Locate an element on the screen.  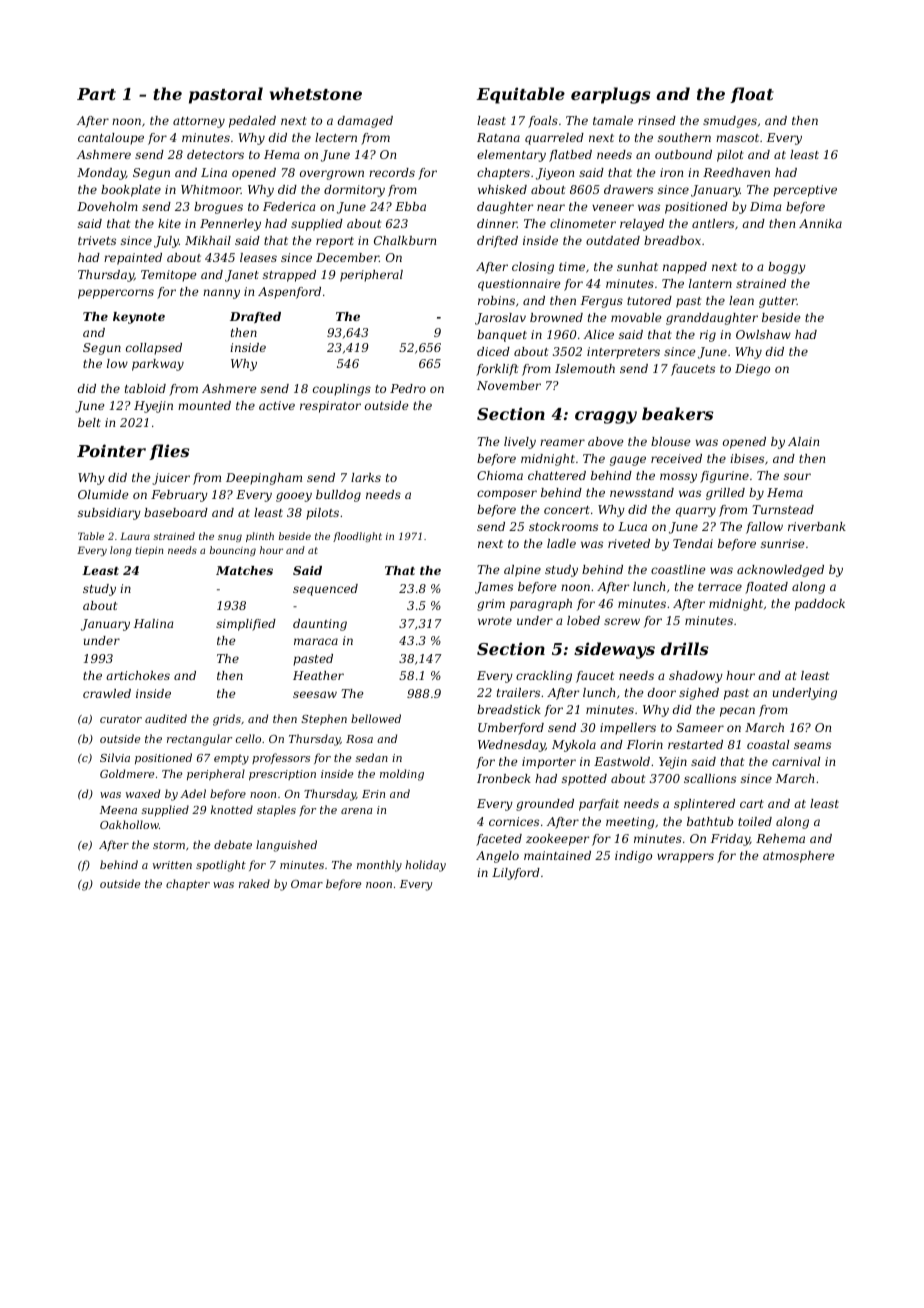
artichokes is located at coordinates (138, 675).
